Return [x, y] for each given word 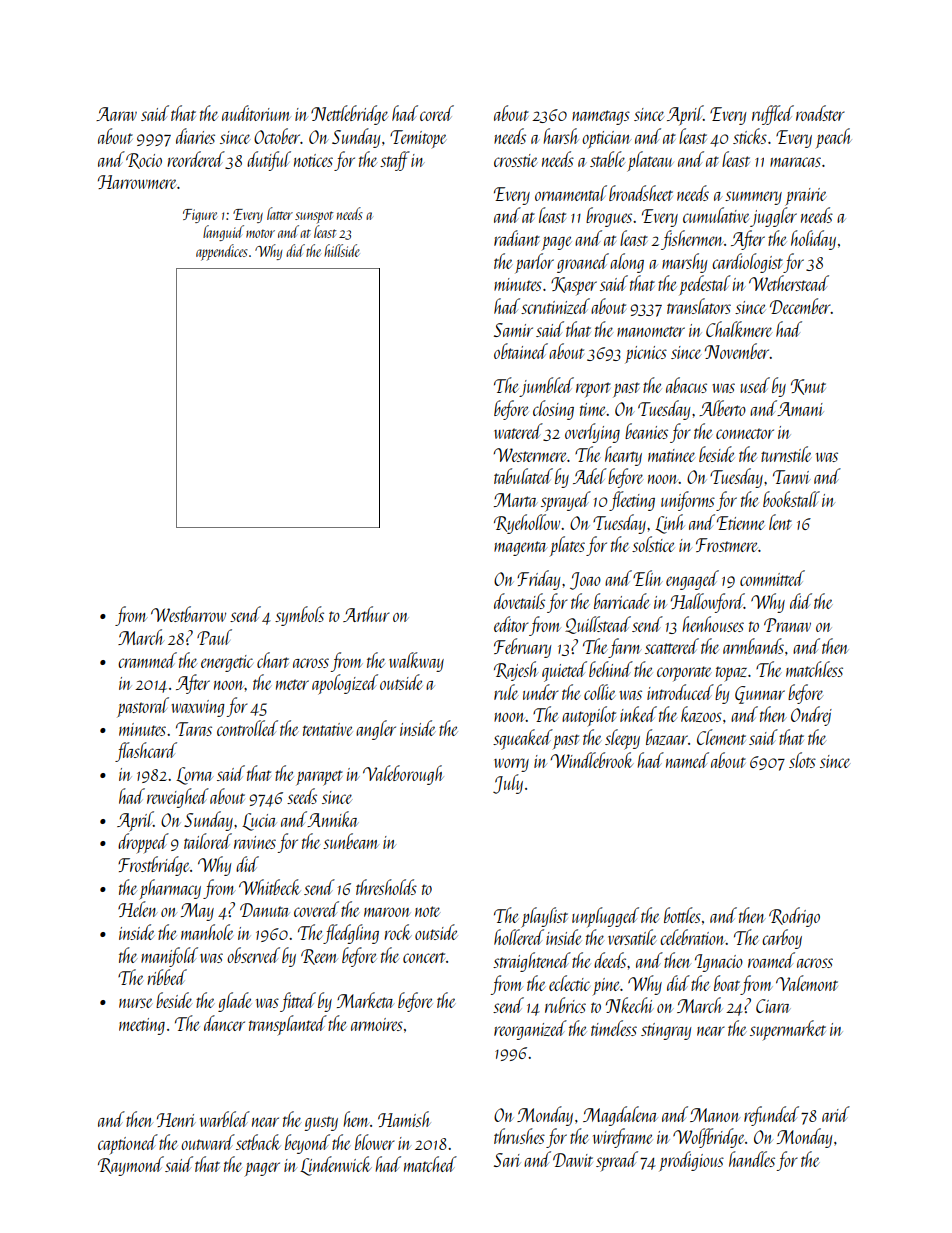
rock [398, 932]
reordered [196, 159]
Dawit [573, 1160]
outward [208, 1142]
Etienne [740, 523]
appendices [222, 252]
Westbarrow [188, 614]
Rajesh [516, 671]
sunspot [314, 217]
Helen [138, 909]
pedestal [705, 285]
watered [518, 431]
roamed [771, 960]
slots [802, 760]
